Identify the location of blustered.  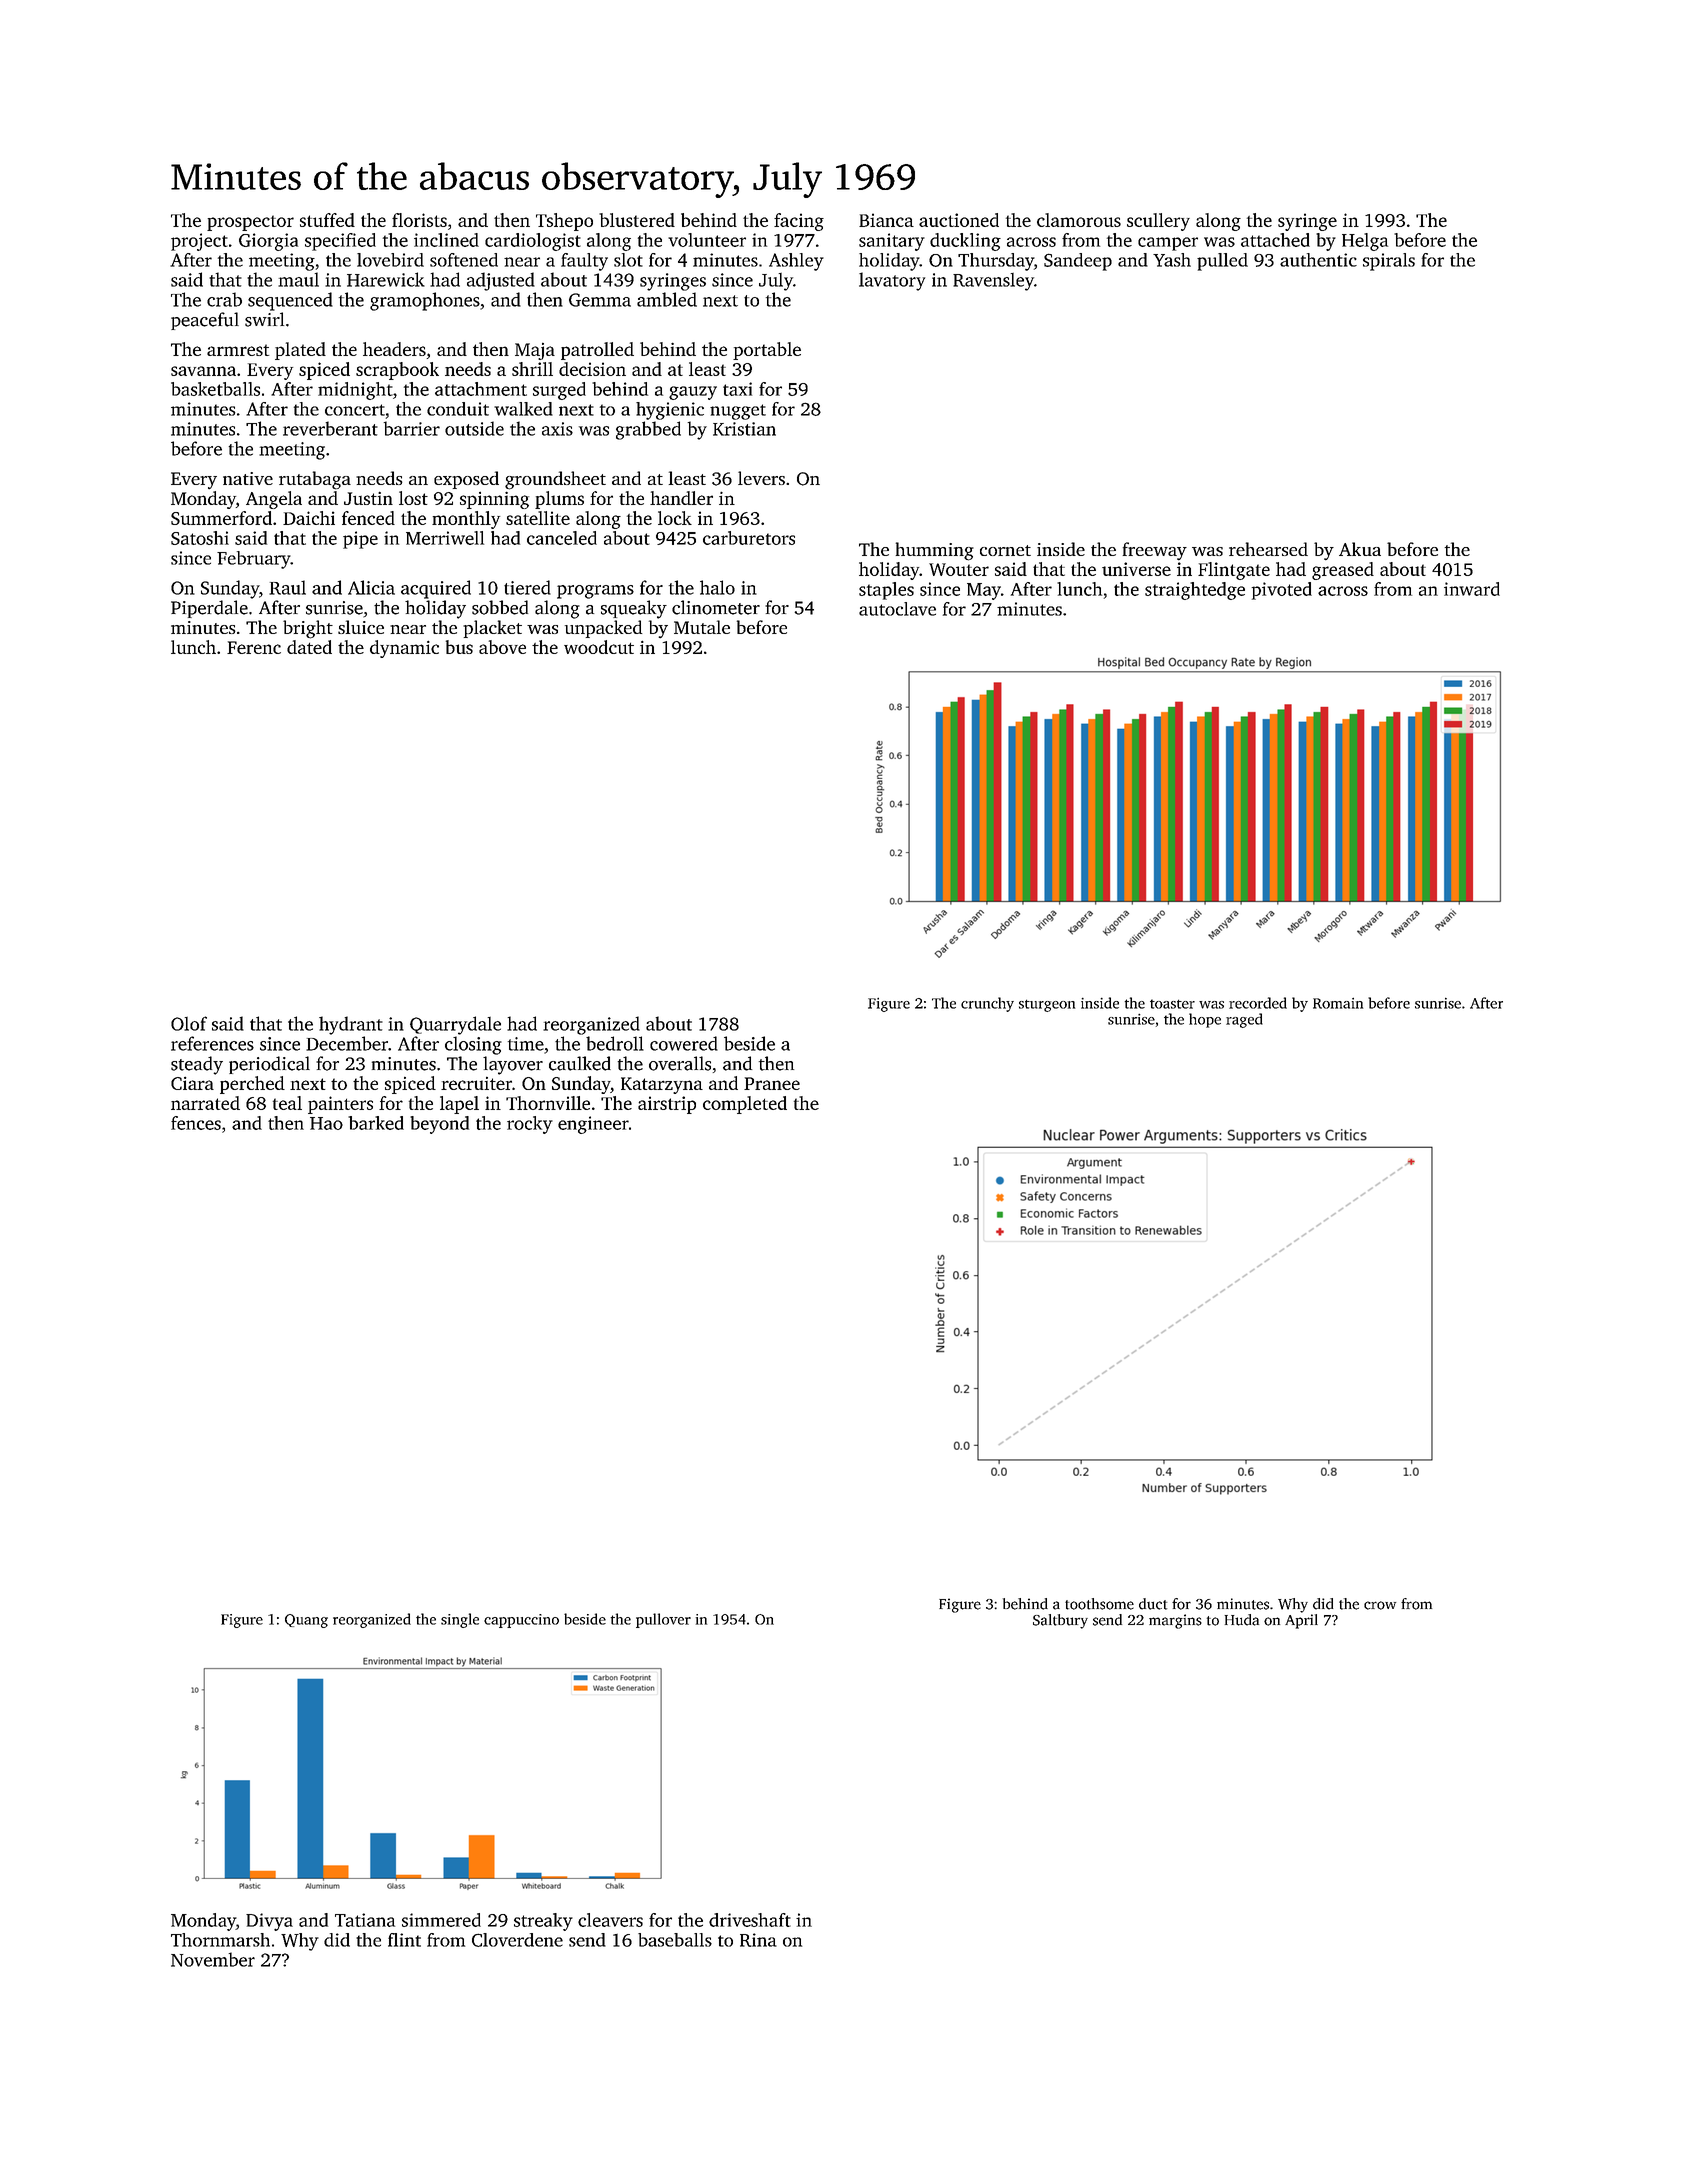
(637, 220).
